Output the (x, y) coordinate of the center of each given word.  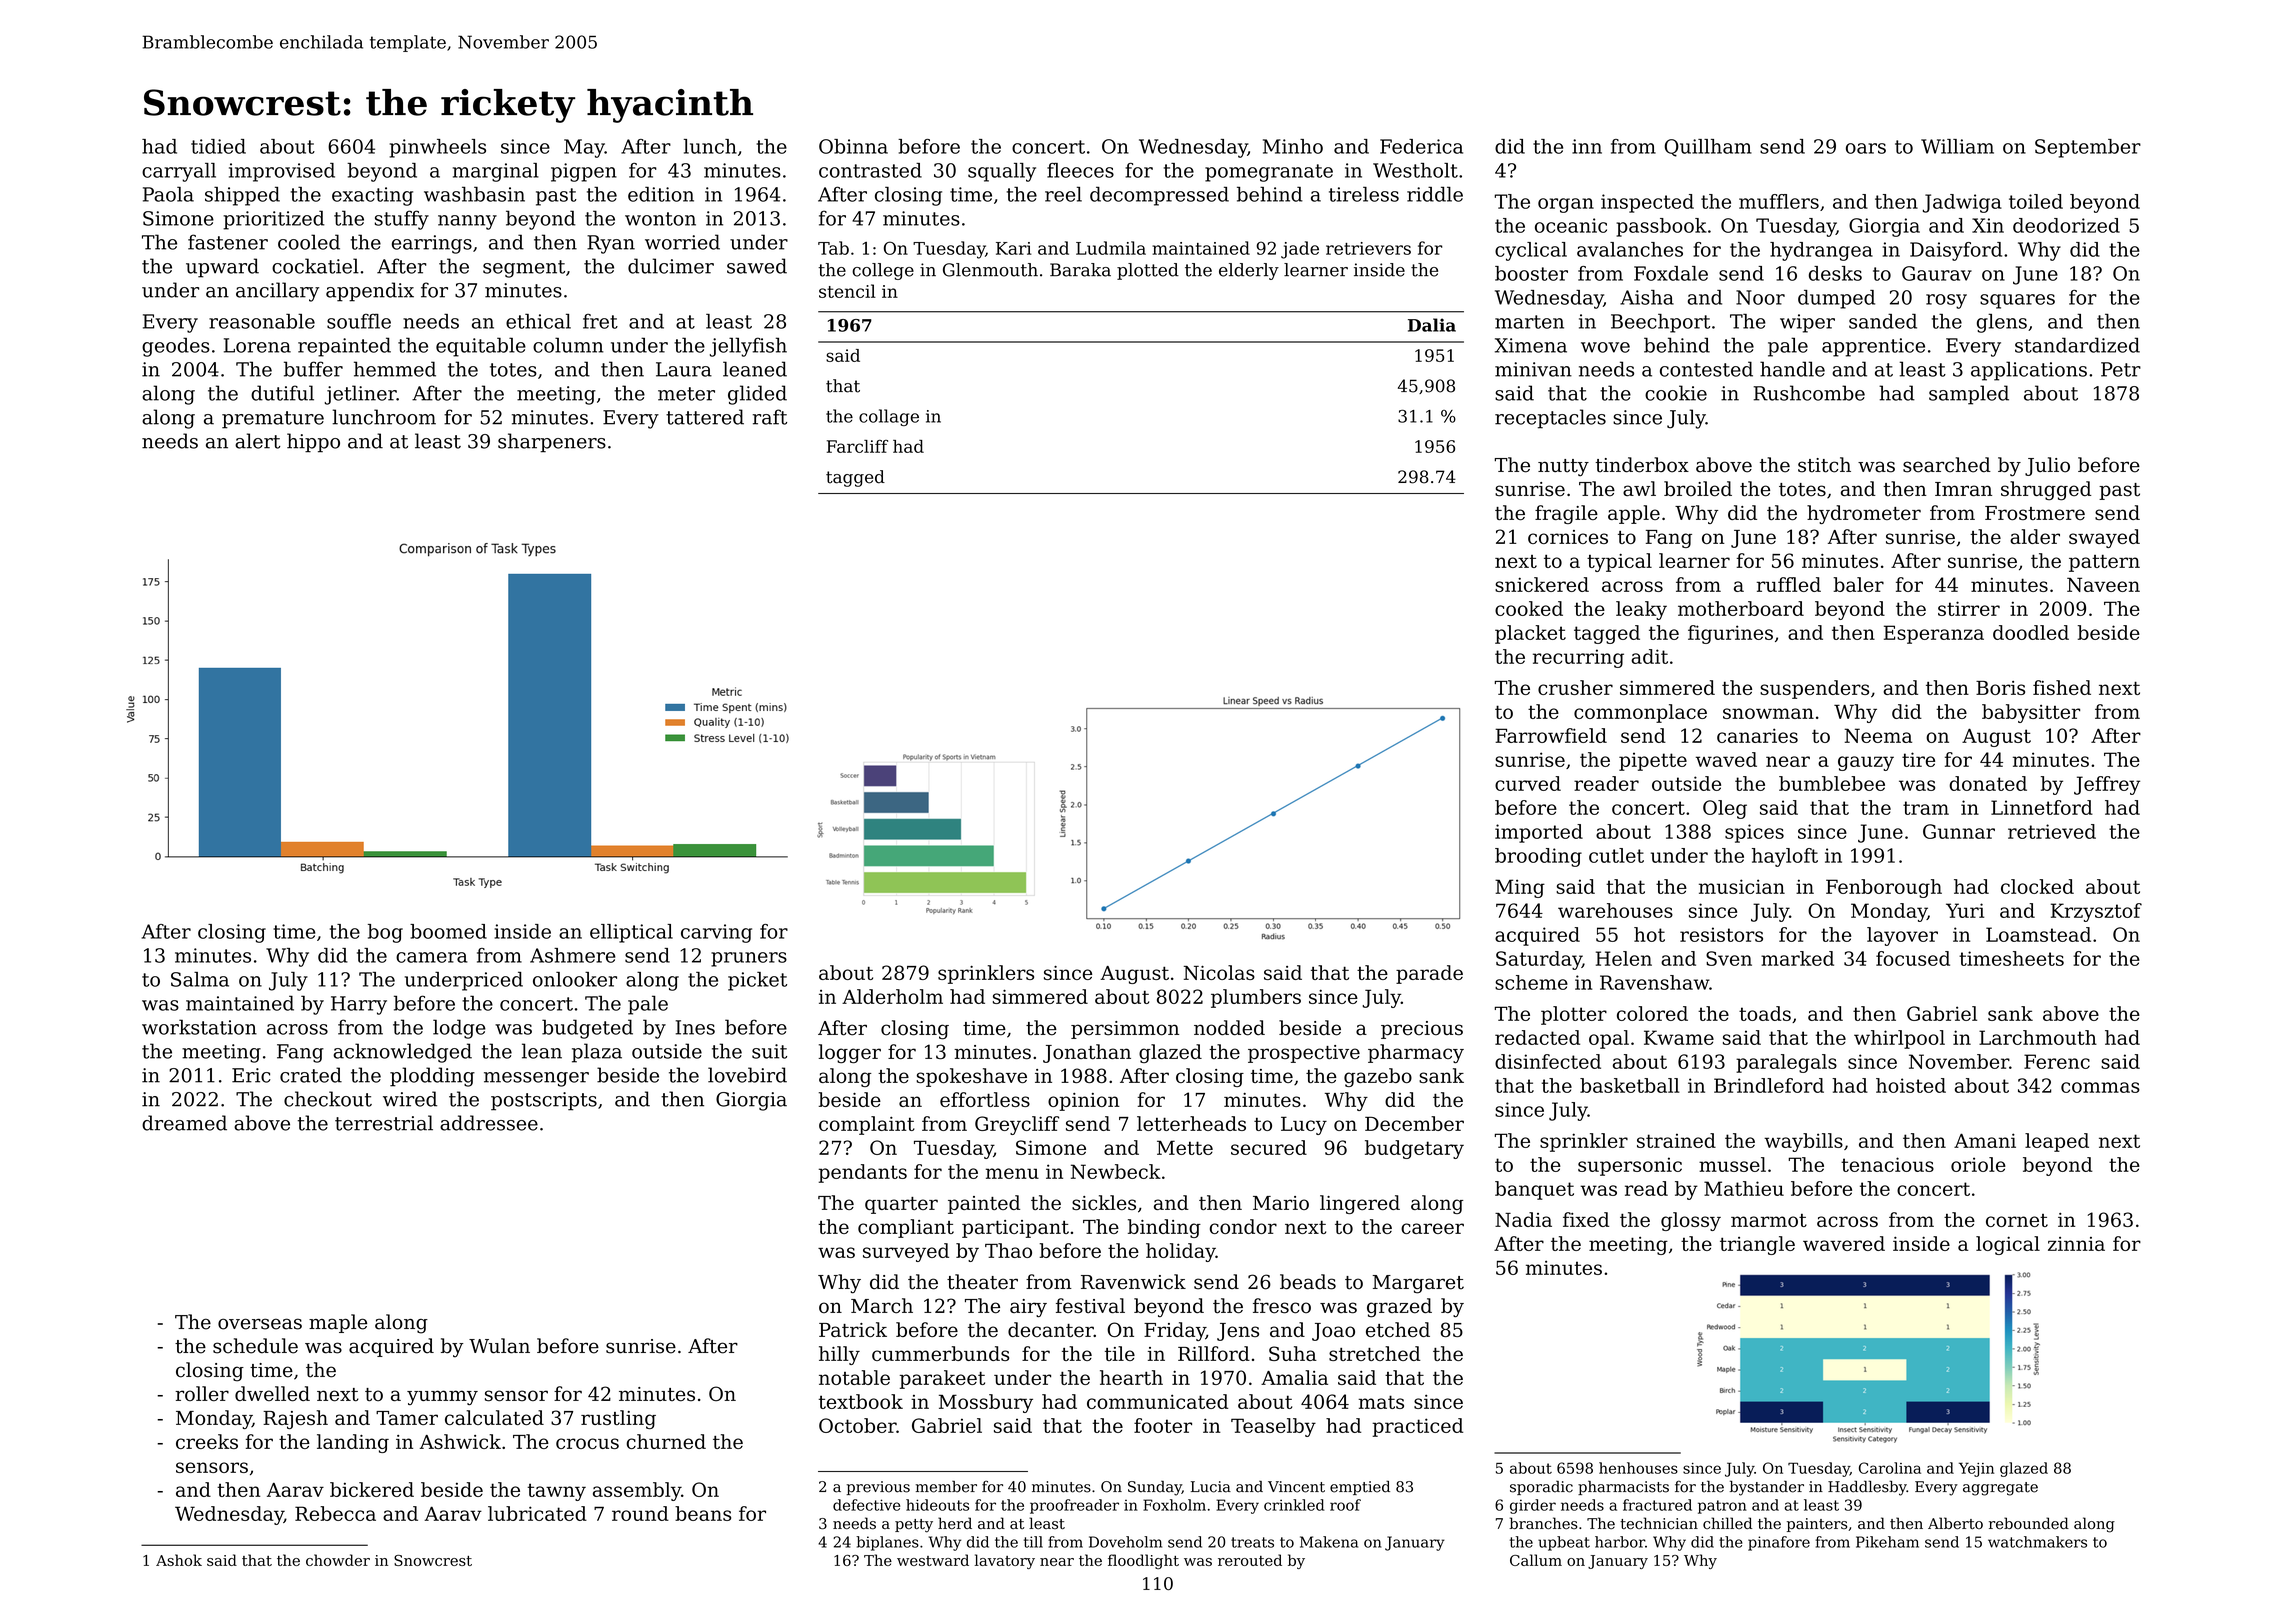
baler (1858, 584)
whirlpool (1899, 1039)
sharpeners (552, 443)
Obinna (853, 146)
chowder (338, 1560)
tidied (218, 146)
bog (385, 933)
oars (1866, 148)
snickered (1542, 584)
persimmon (1125, 1030)
